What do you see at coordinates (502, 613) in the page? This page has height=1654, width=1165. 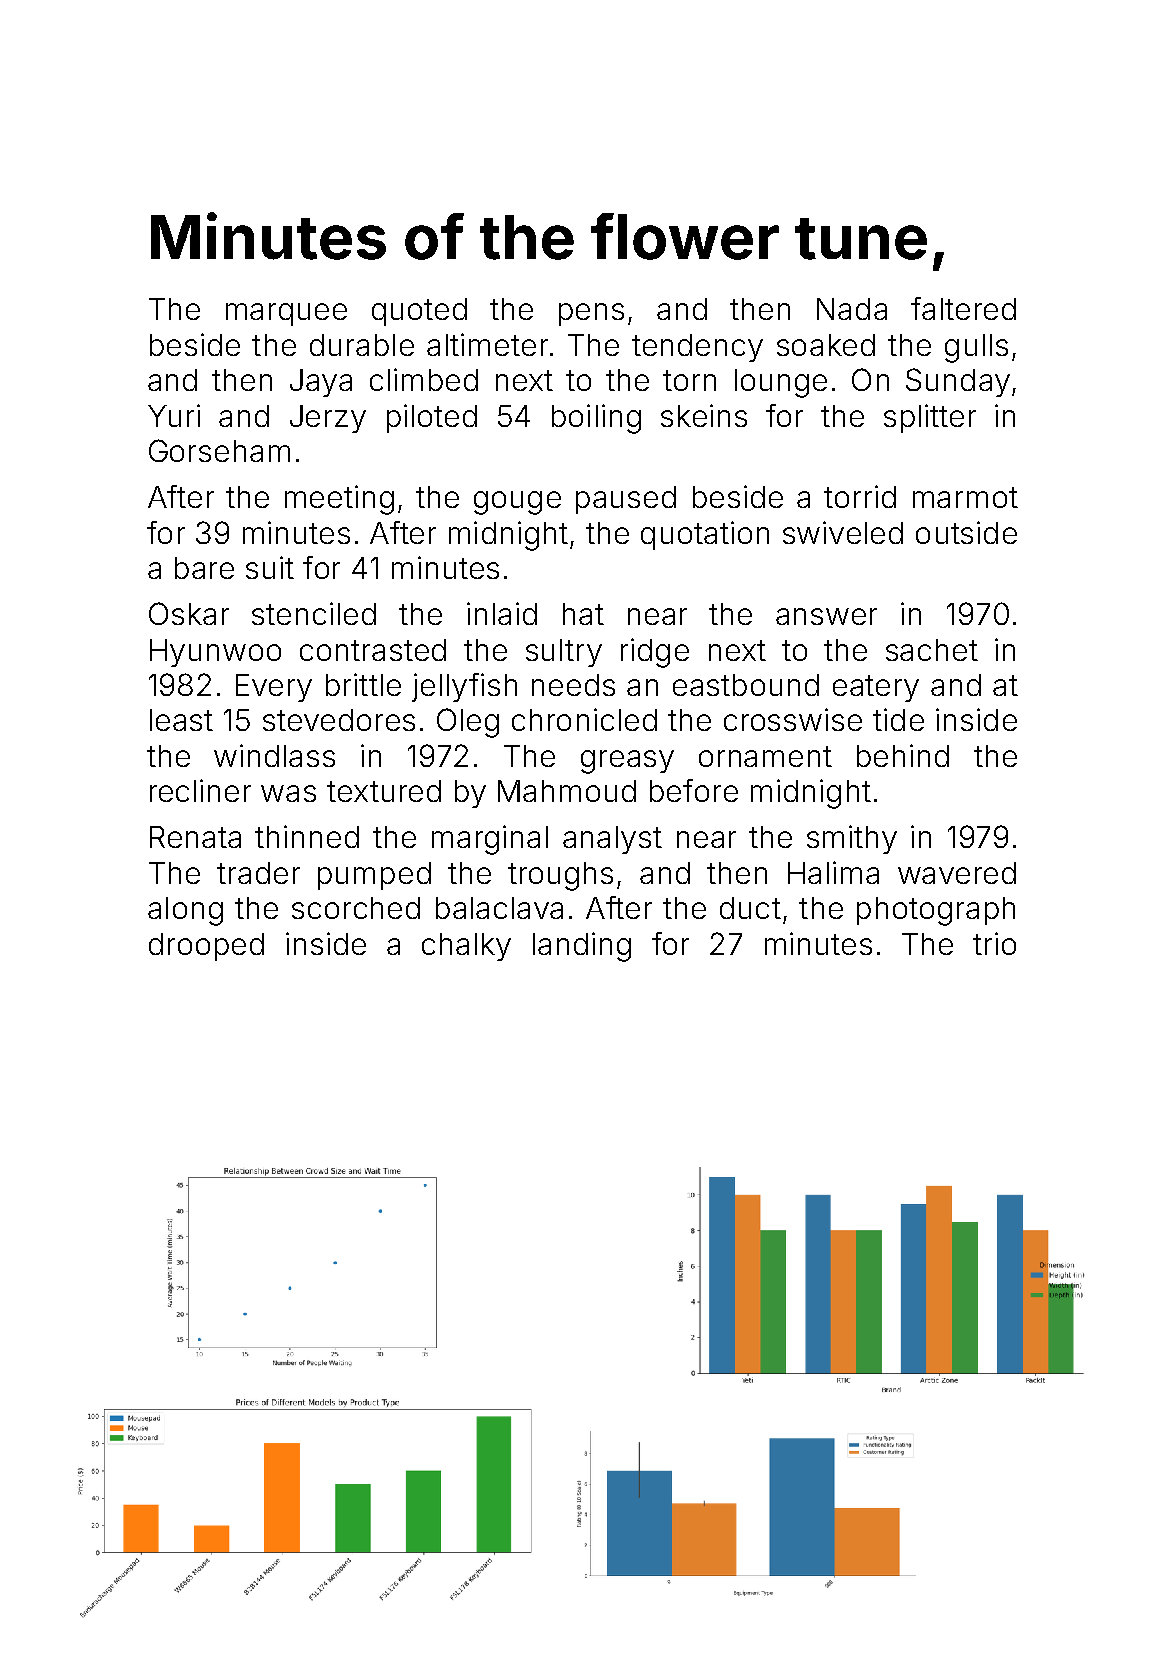 I see `inlaid` at bounding box center [502, 613].
